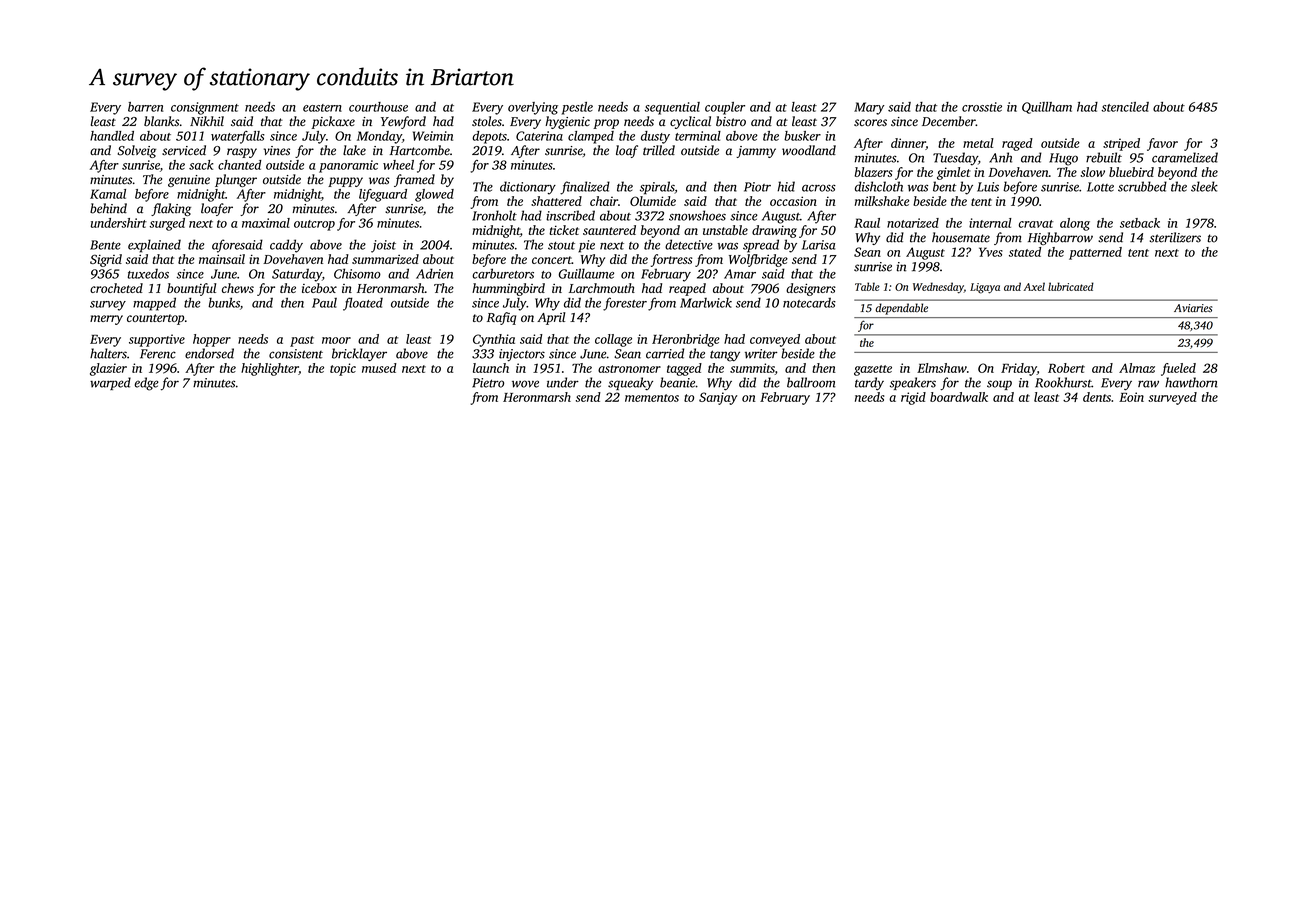 Image resolution: width=1308 pixels, height=924 pixels. What do you see at coordinates (869, 108) in the screenshot?
I see `Mary` at bounding box center [869, 108].
